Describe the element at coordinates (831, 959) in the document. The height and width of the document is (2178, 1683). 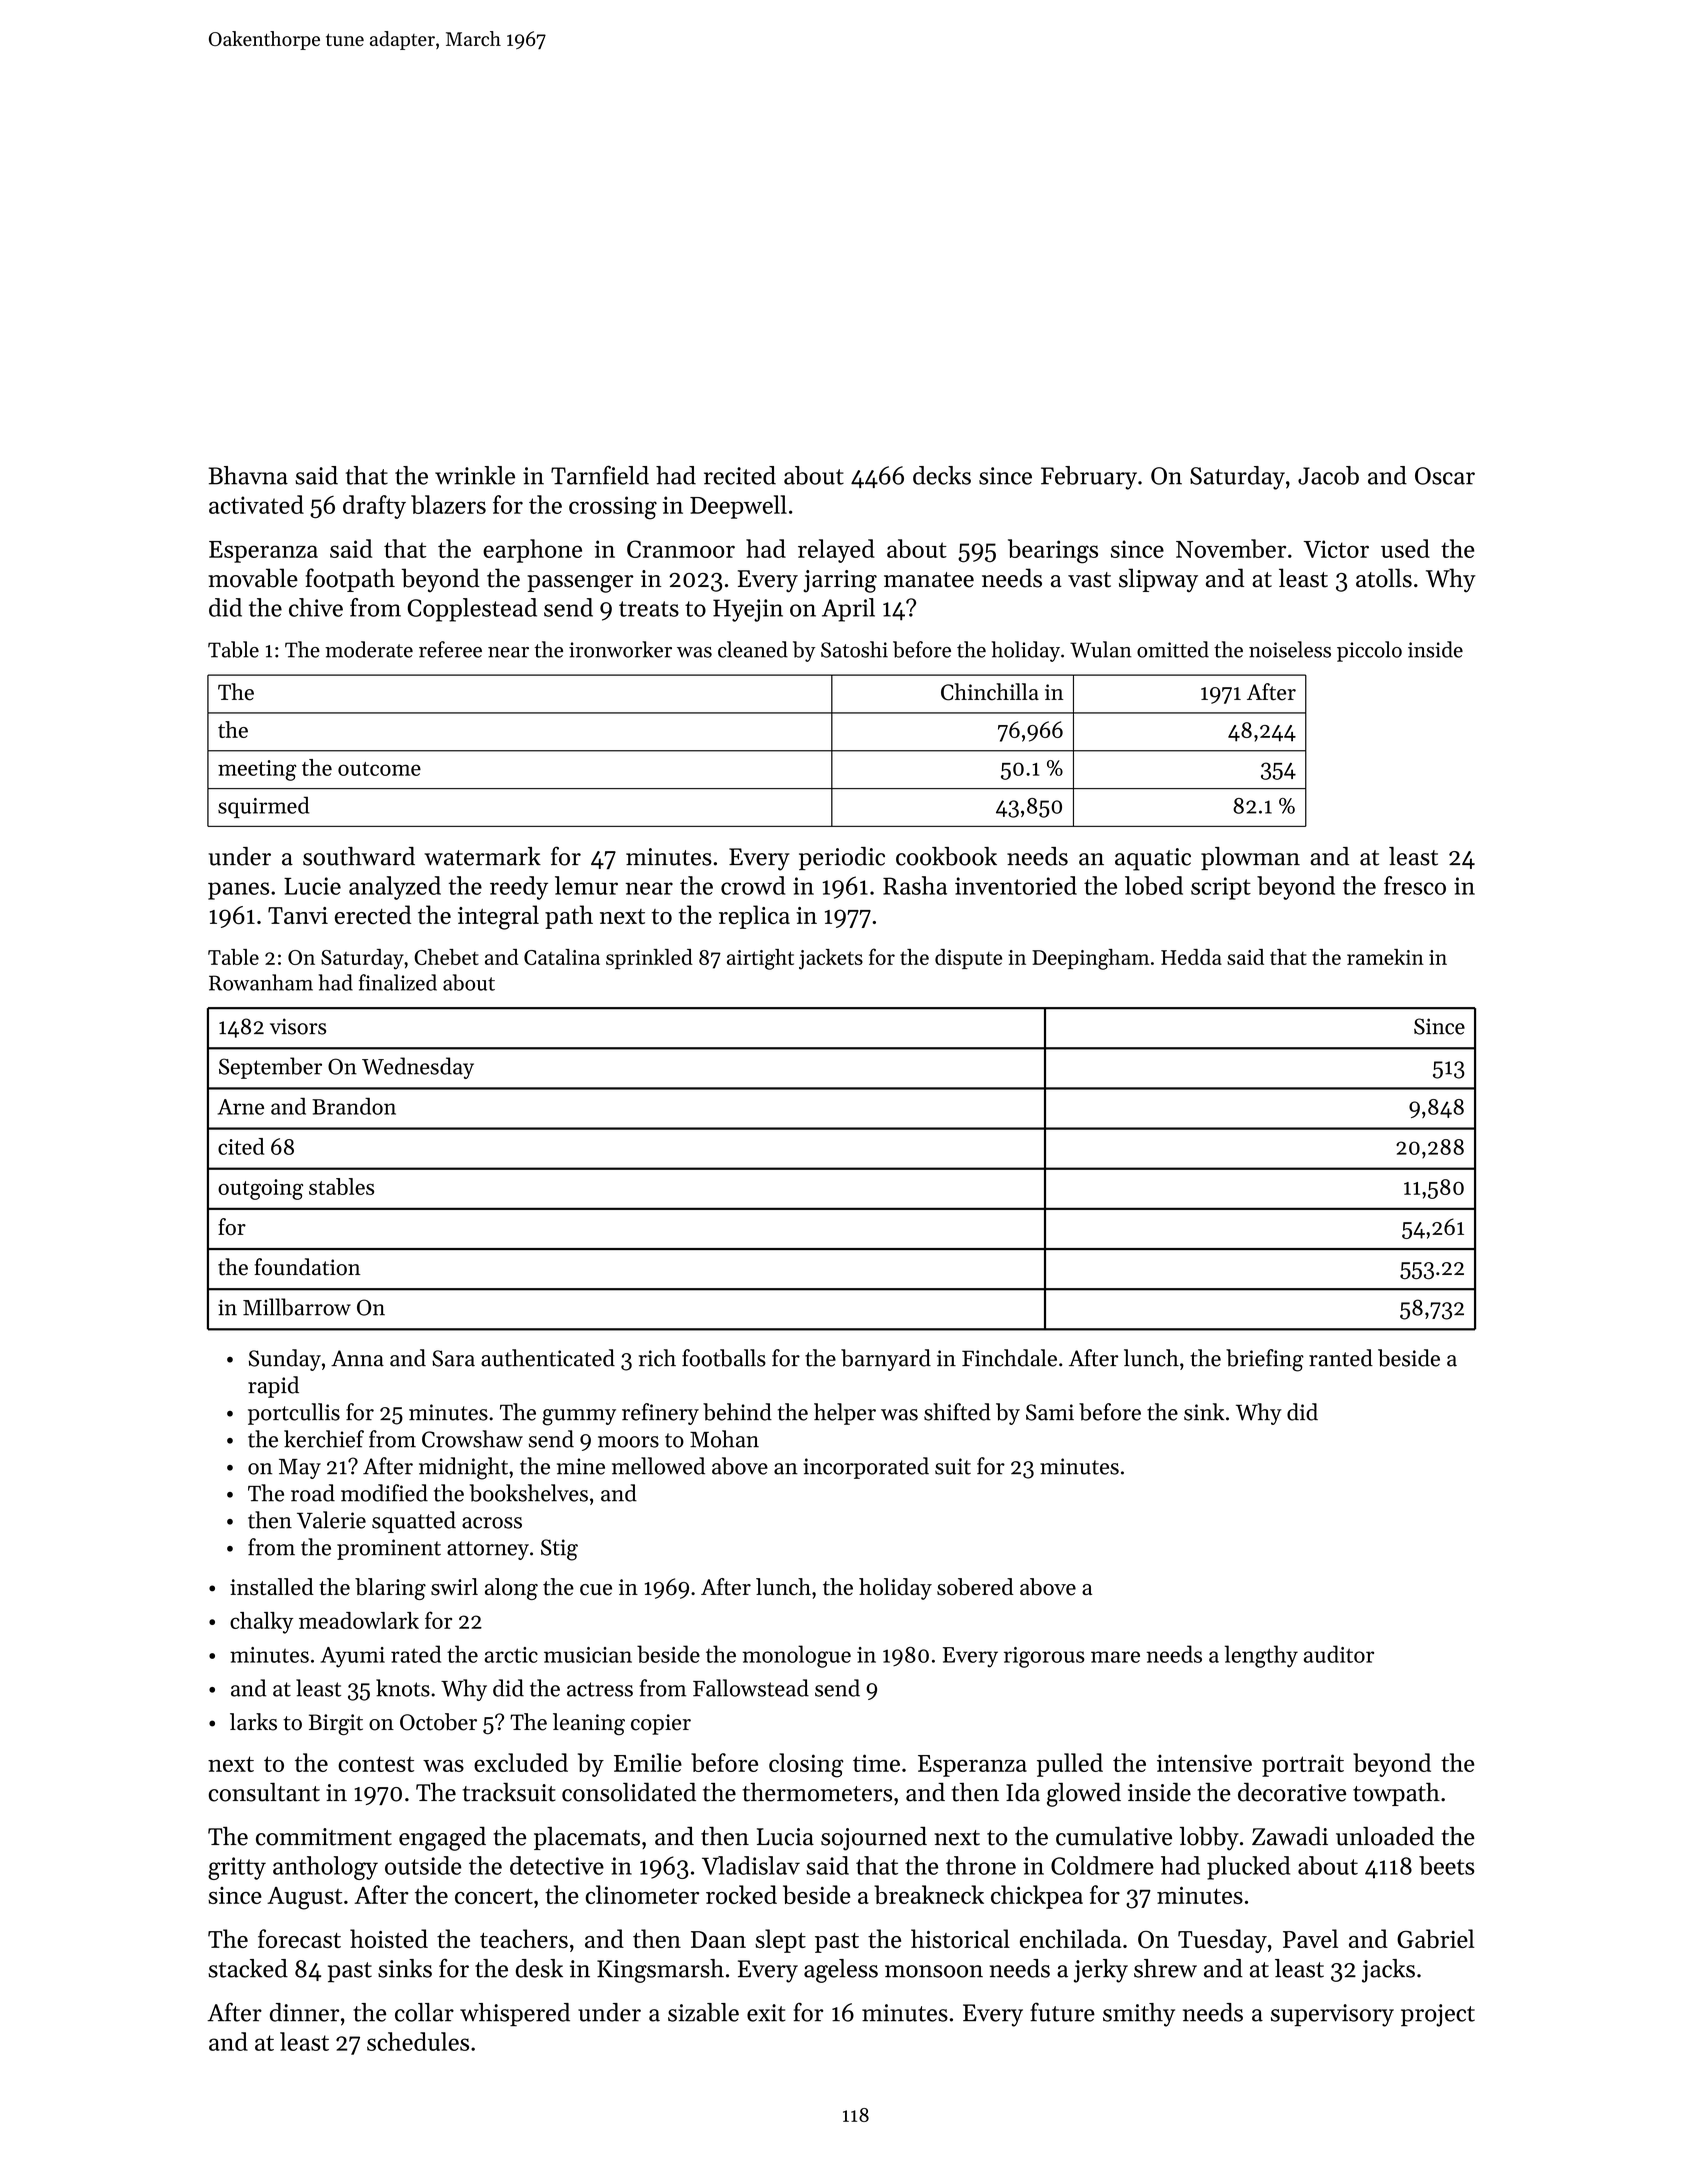
I see `jackets` at that location.
